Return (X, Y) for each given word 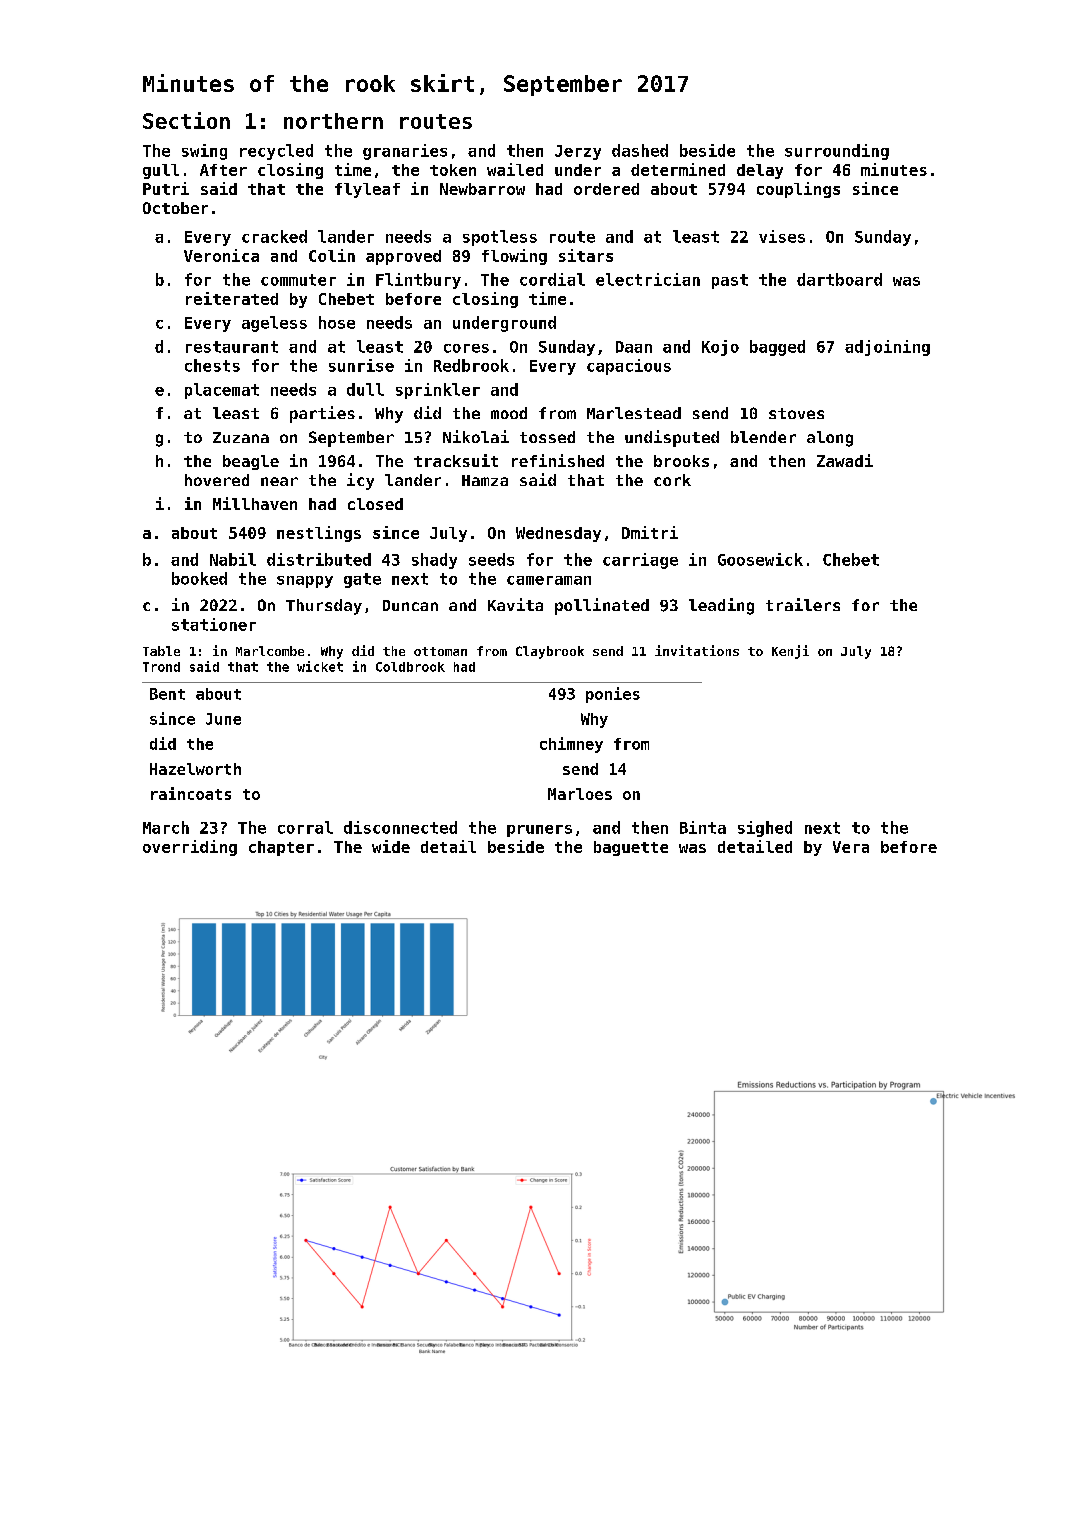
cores (466, 348)
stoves (796, 413)
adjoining (887, 348)
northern (333, 121)
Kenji (790, 652)
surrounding (837, 152)
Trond (161, 667)
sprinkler (438, 391)
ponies (613, 695)
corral (305, 827)
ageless (274, 324)
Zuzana (241, 437)
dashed (640, 150)
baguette (631, 848)
